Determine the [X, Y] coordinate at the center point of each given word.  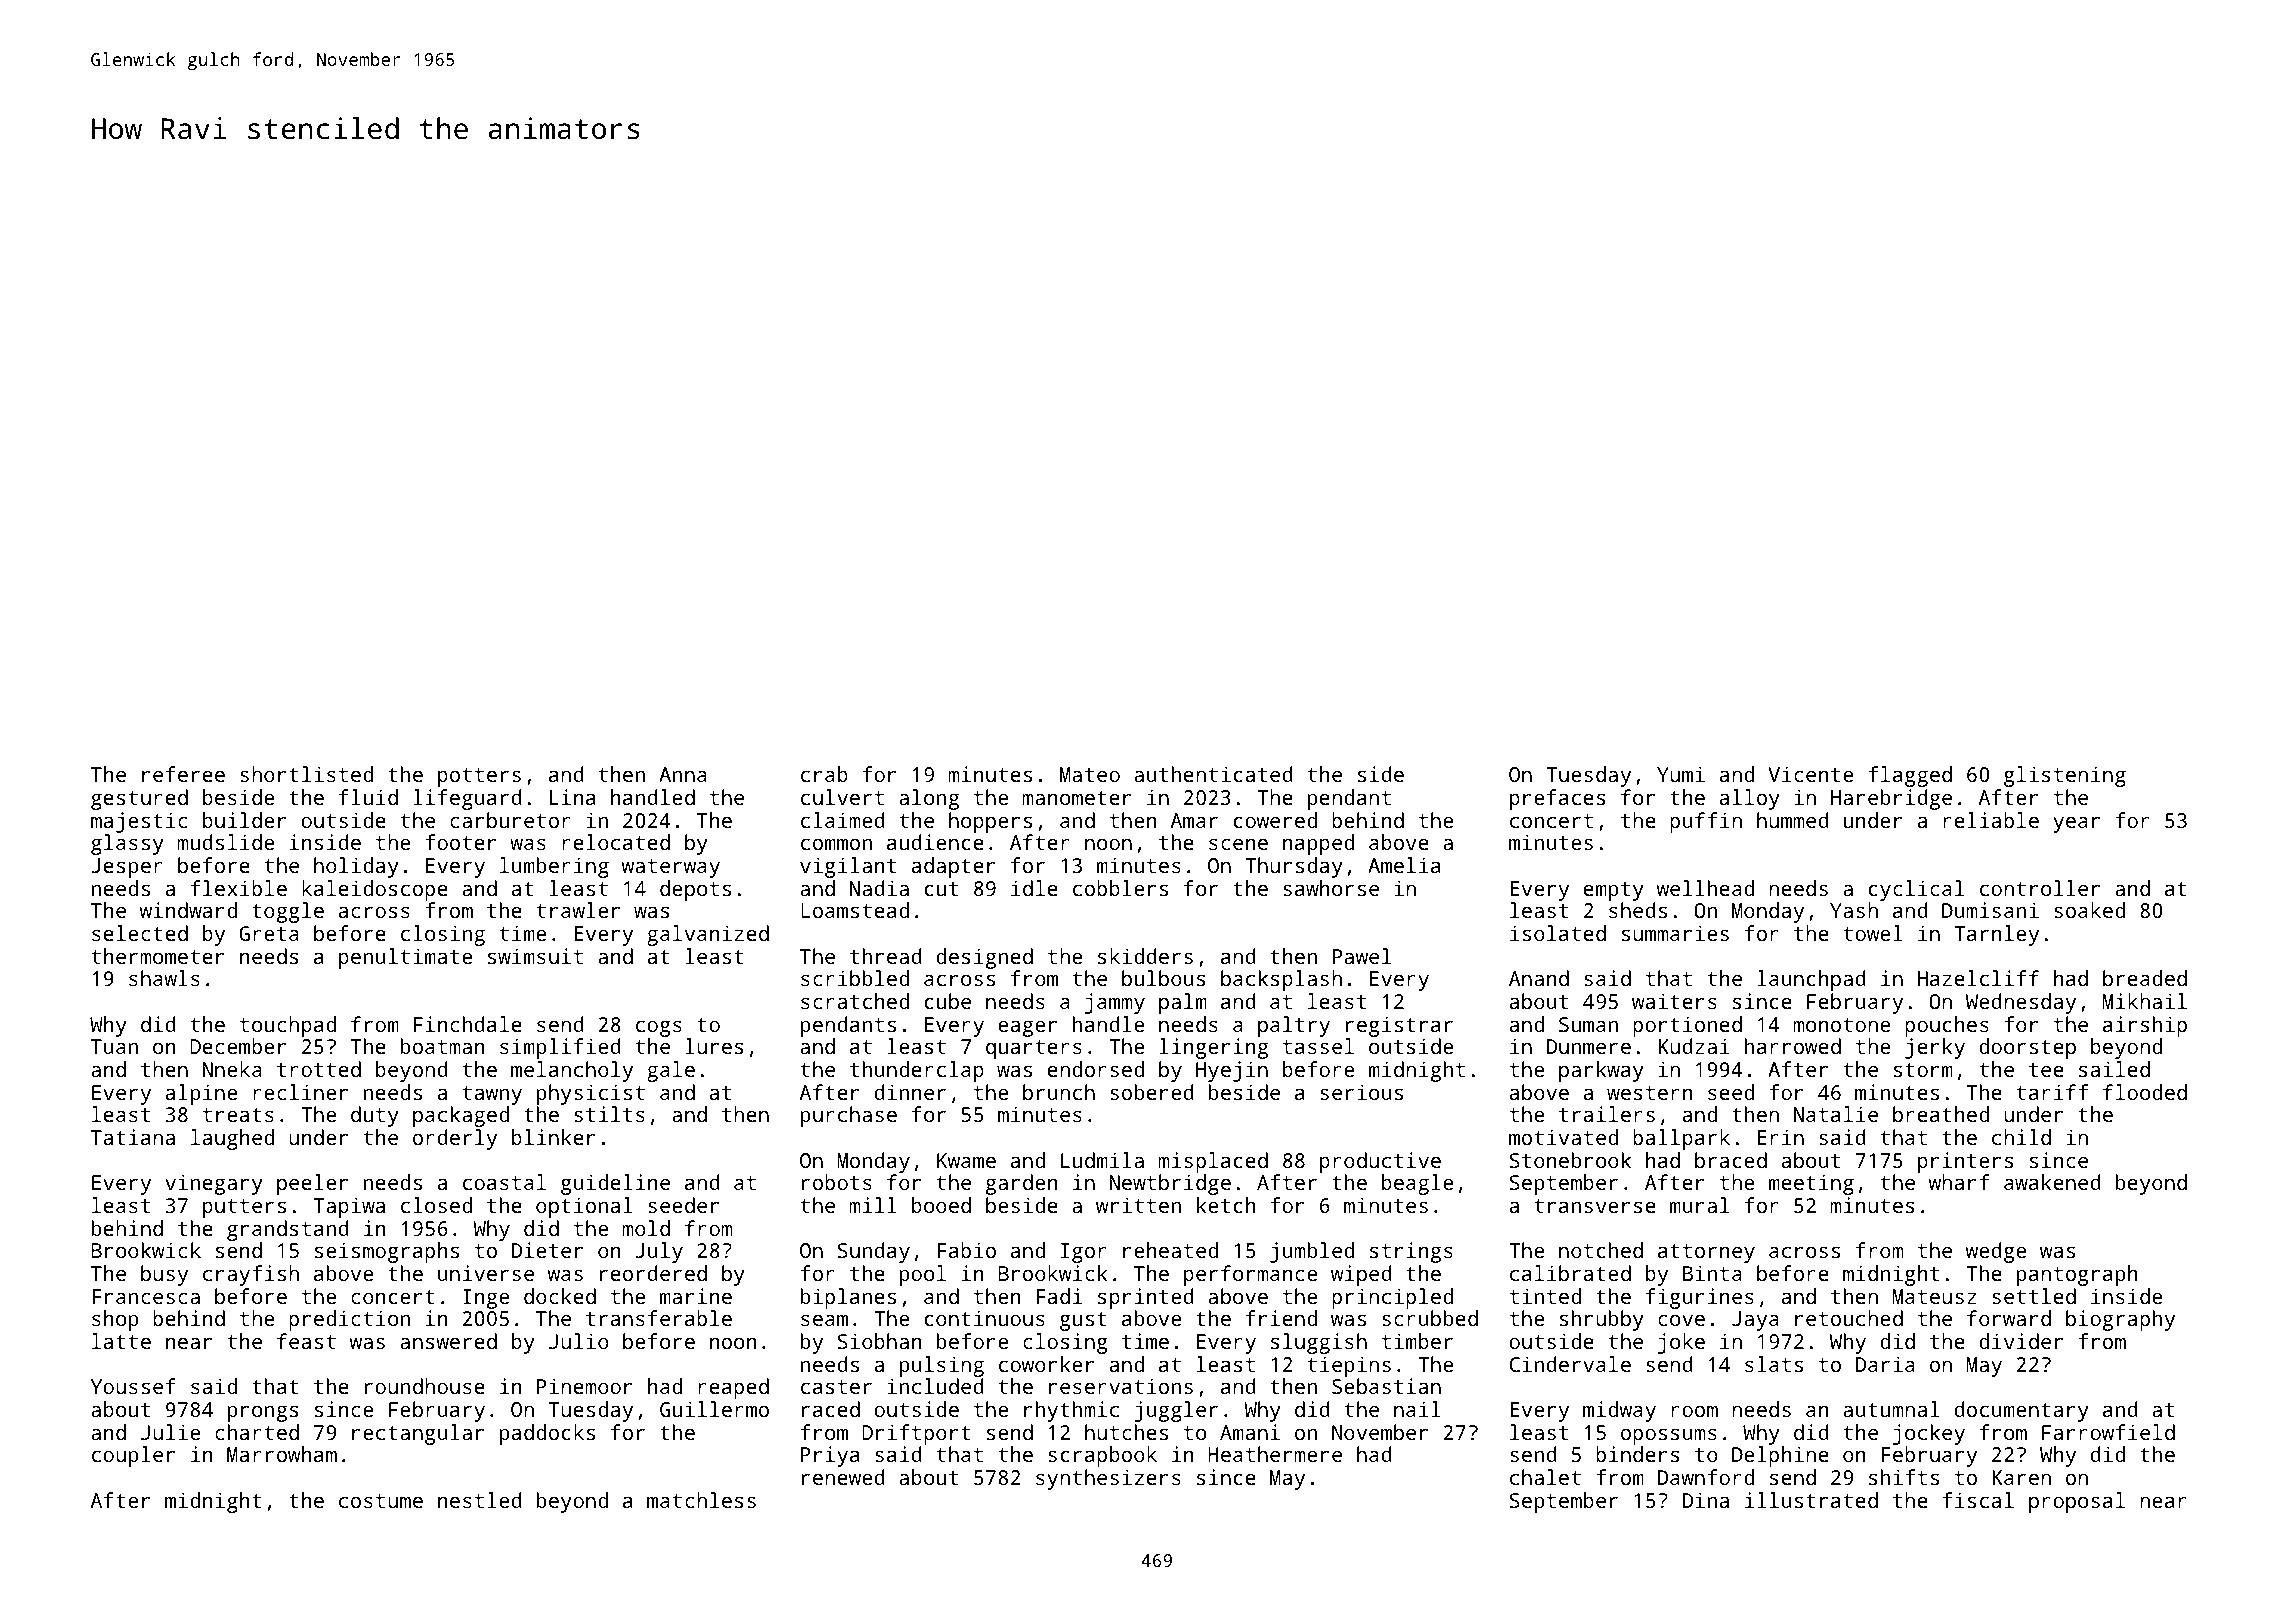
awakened [2052, 1182]
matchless [701, 1500]
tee [2046, 1070]
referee [183, 774]
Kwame [966, 1160]
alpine [201, 1094]
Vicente [1810, 774]
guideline [615, 1184]
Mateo [1090, 774]
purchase [849, 1116]
